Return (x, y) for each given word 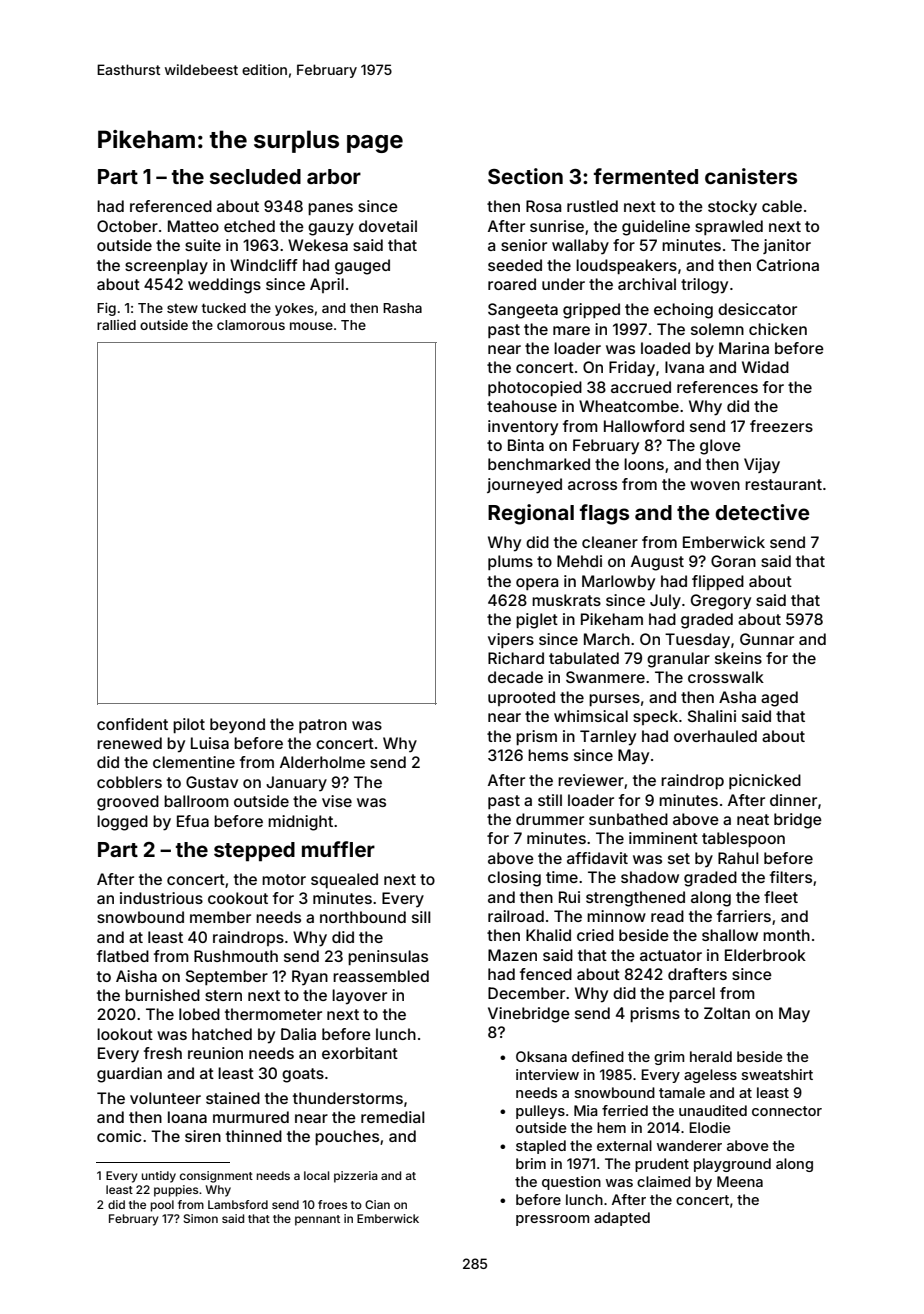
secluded (255, 176)
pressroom (552, 1220)
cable (782, 206)
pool (162, 1206)
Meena (740, 1181)
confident (132, 724)
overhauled (715, 736)
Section (525, 176)
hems (548, 755)
